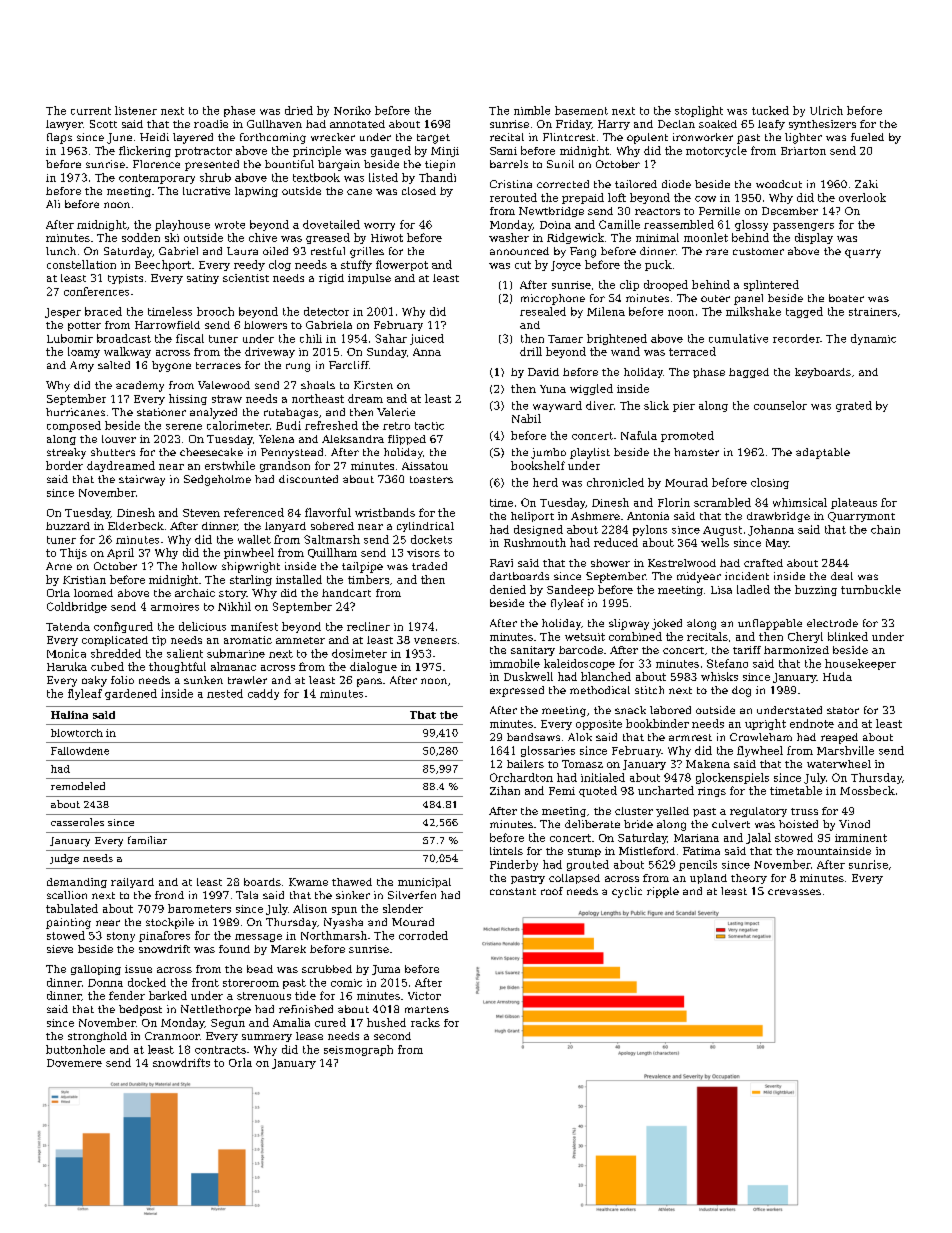 The image size is (952, 1233). I want to click on Noriko, so click(352, 110).
